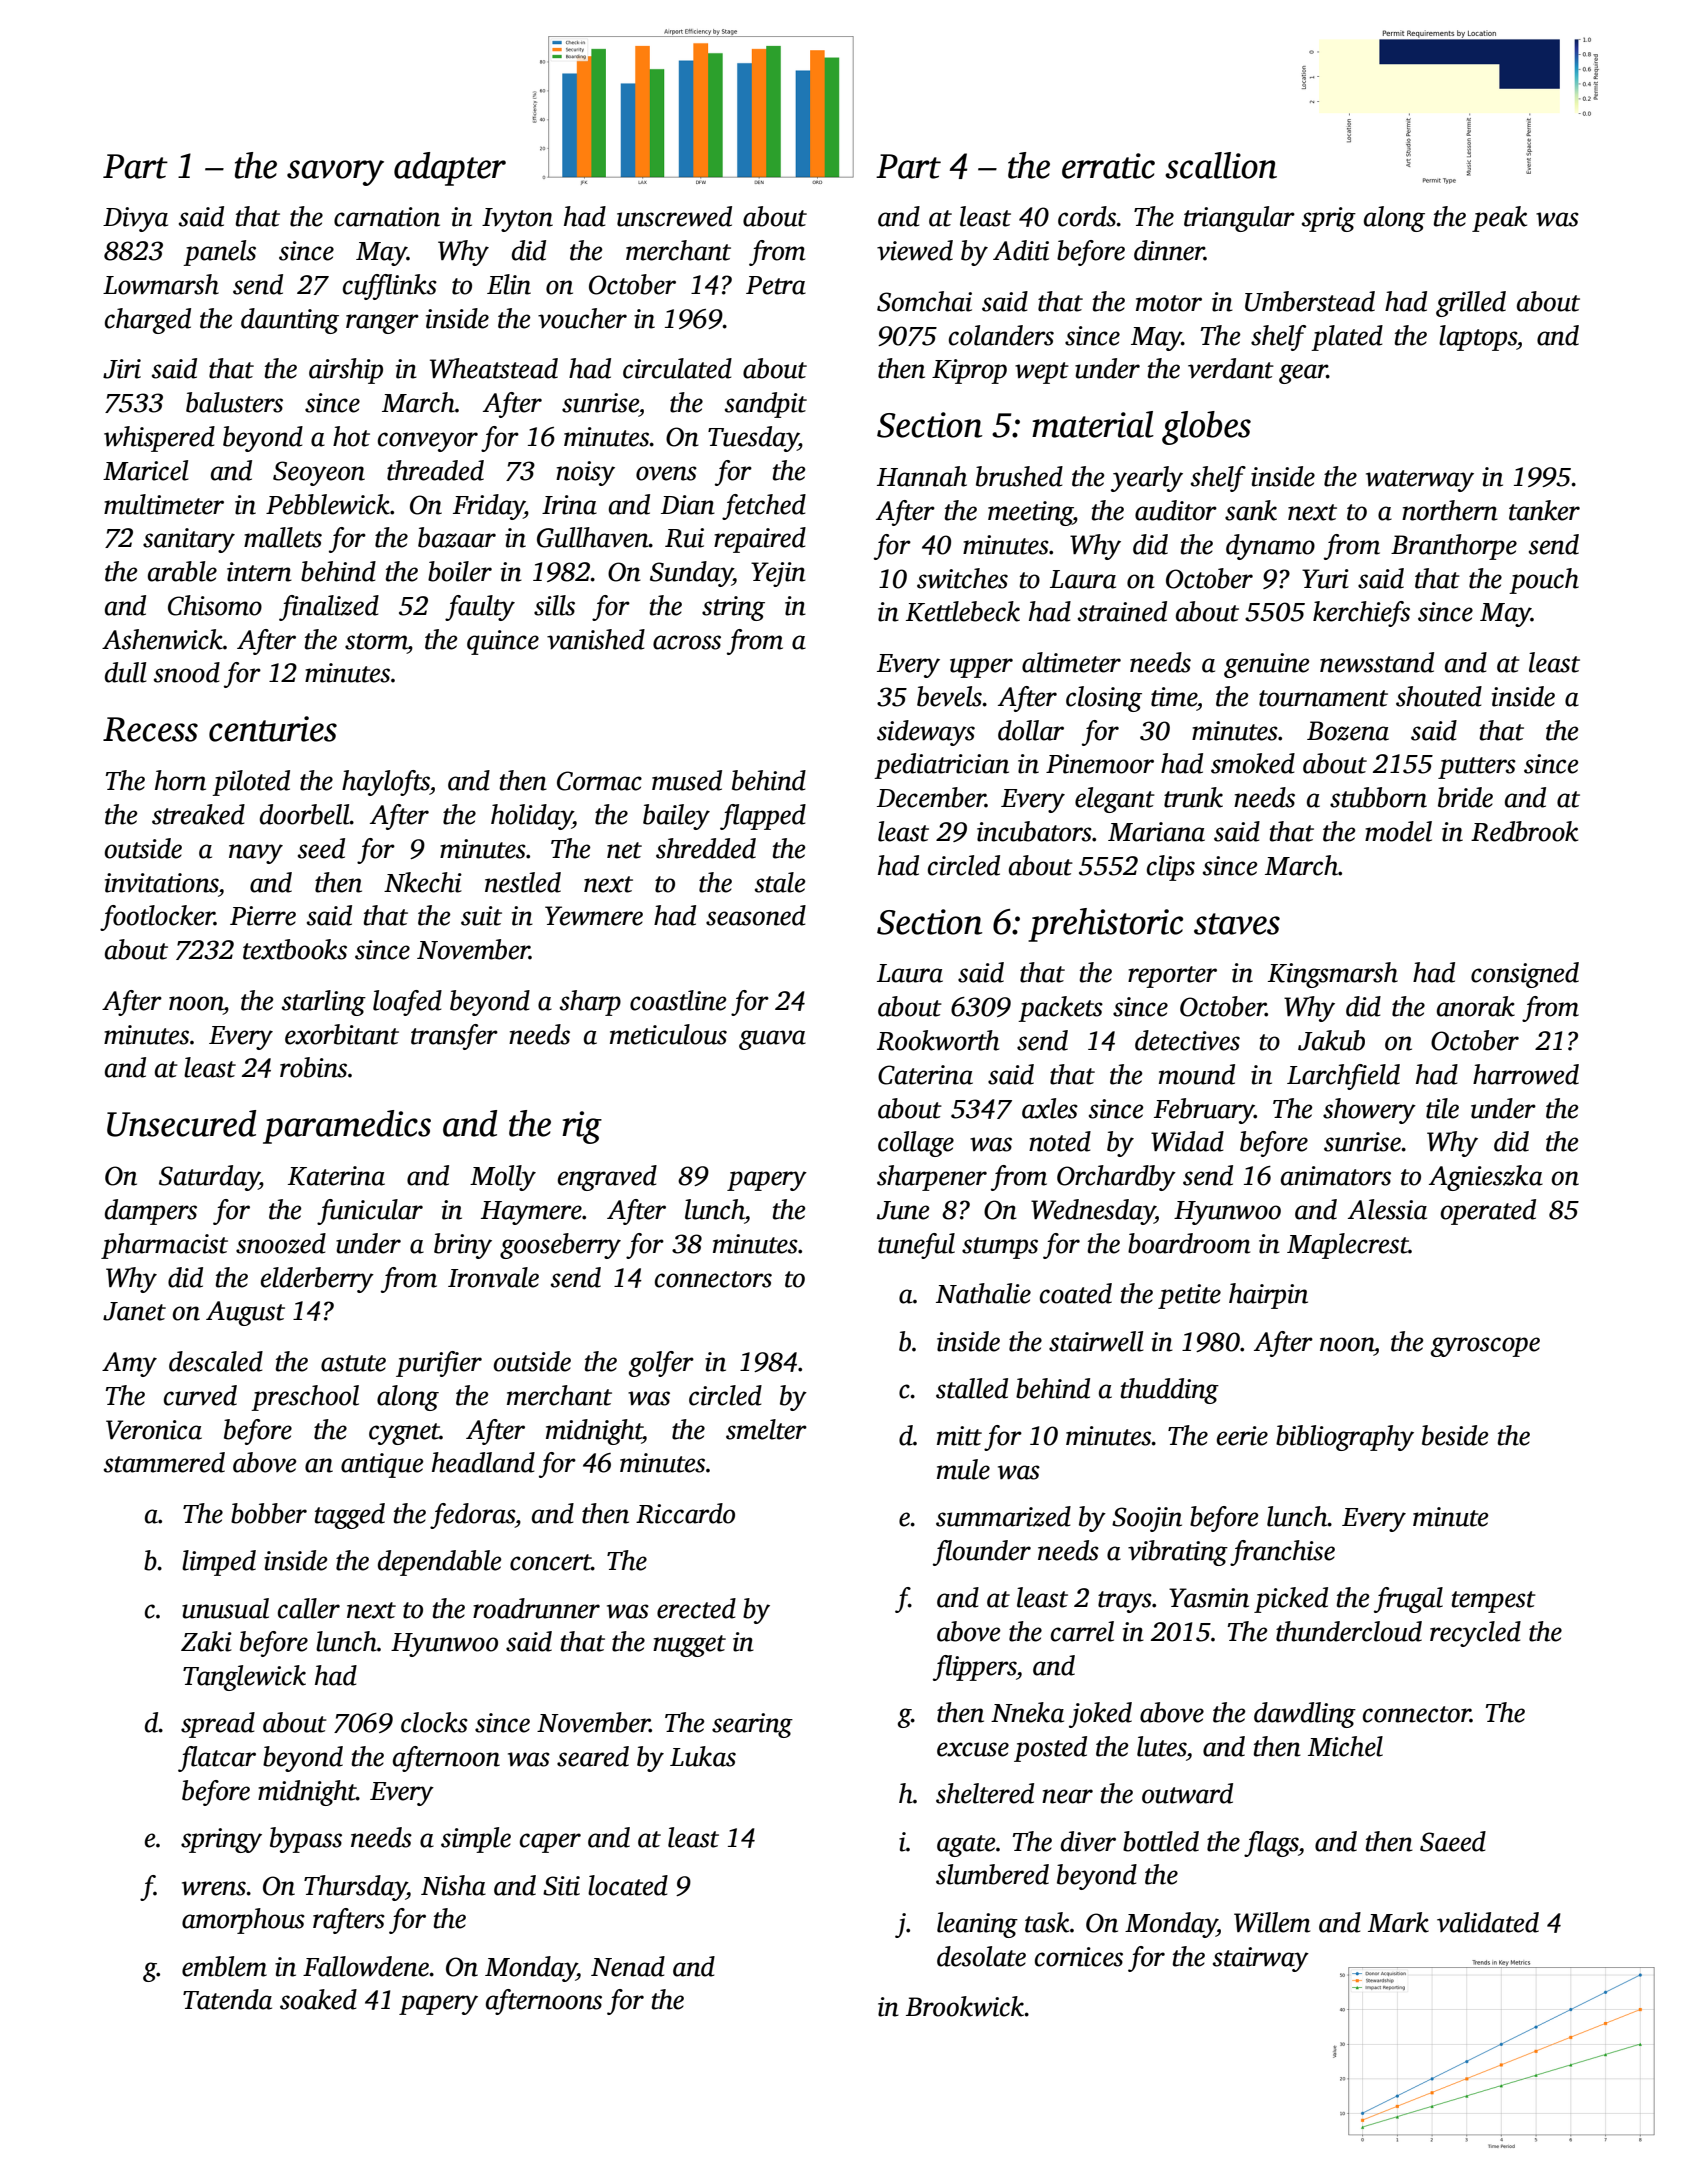 The height and width of the image is (2178, 1683). Describe the element at coordinates (480, 608) in the image. I see `faulty` at that location.
